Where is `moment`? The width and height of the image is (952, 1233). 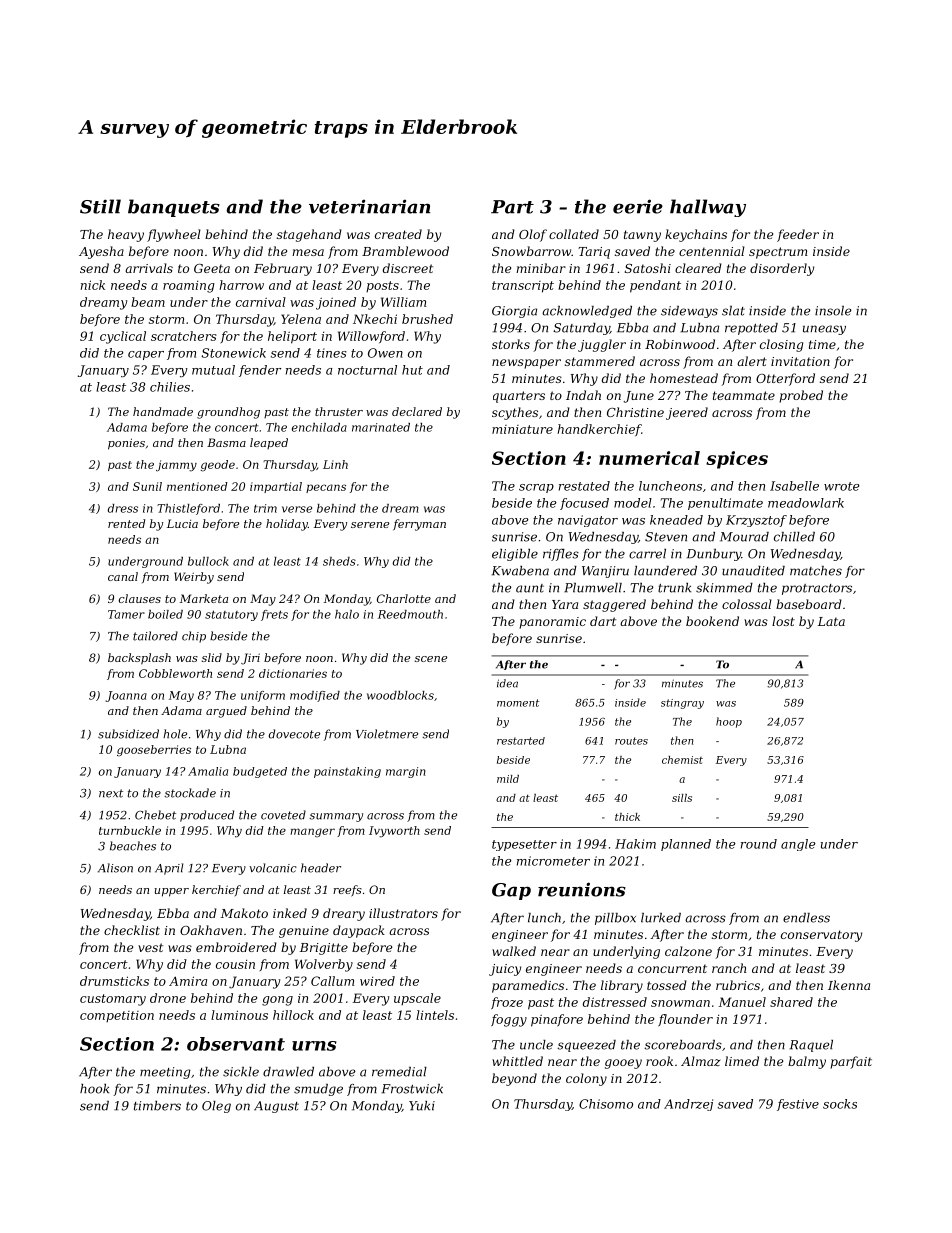 moment is located at coordinates (518, 703).
